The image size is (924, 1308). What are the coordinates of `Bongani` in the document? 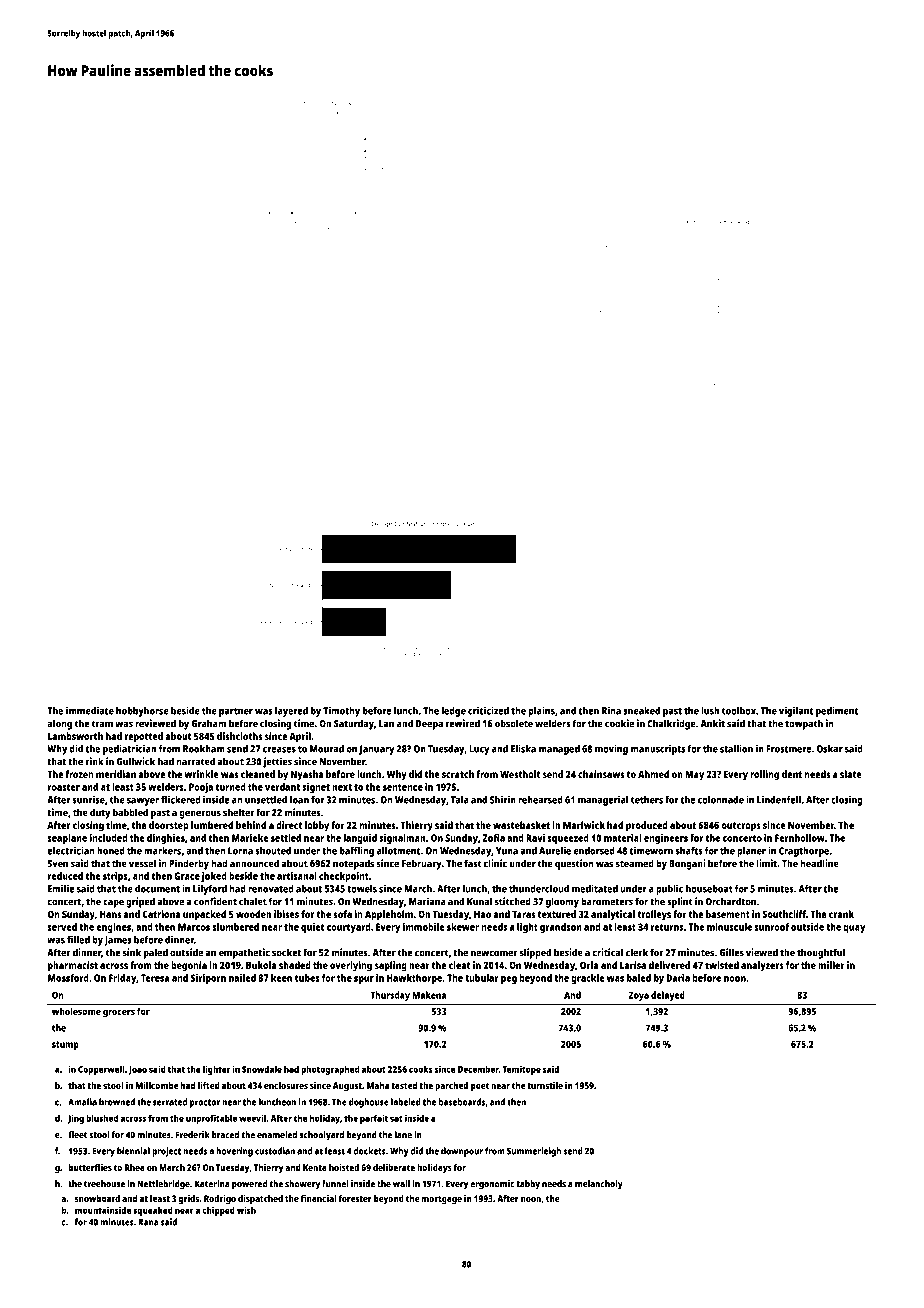 It's located at (687, 864).
